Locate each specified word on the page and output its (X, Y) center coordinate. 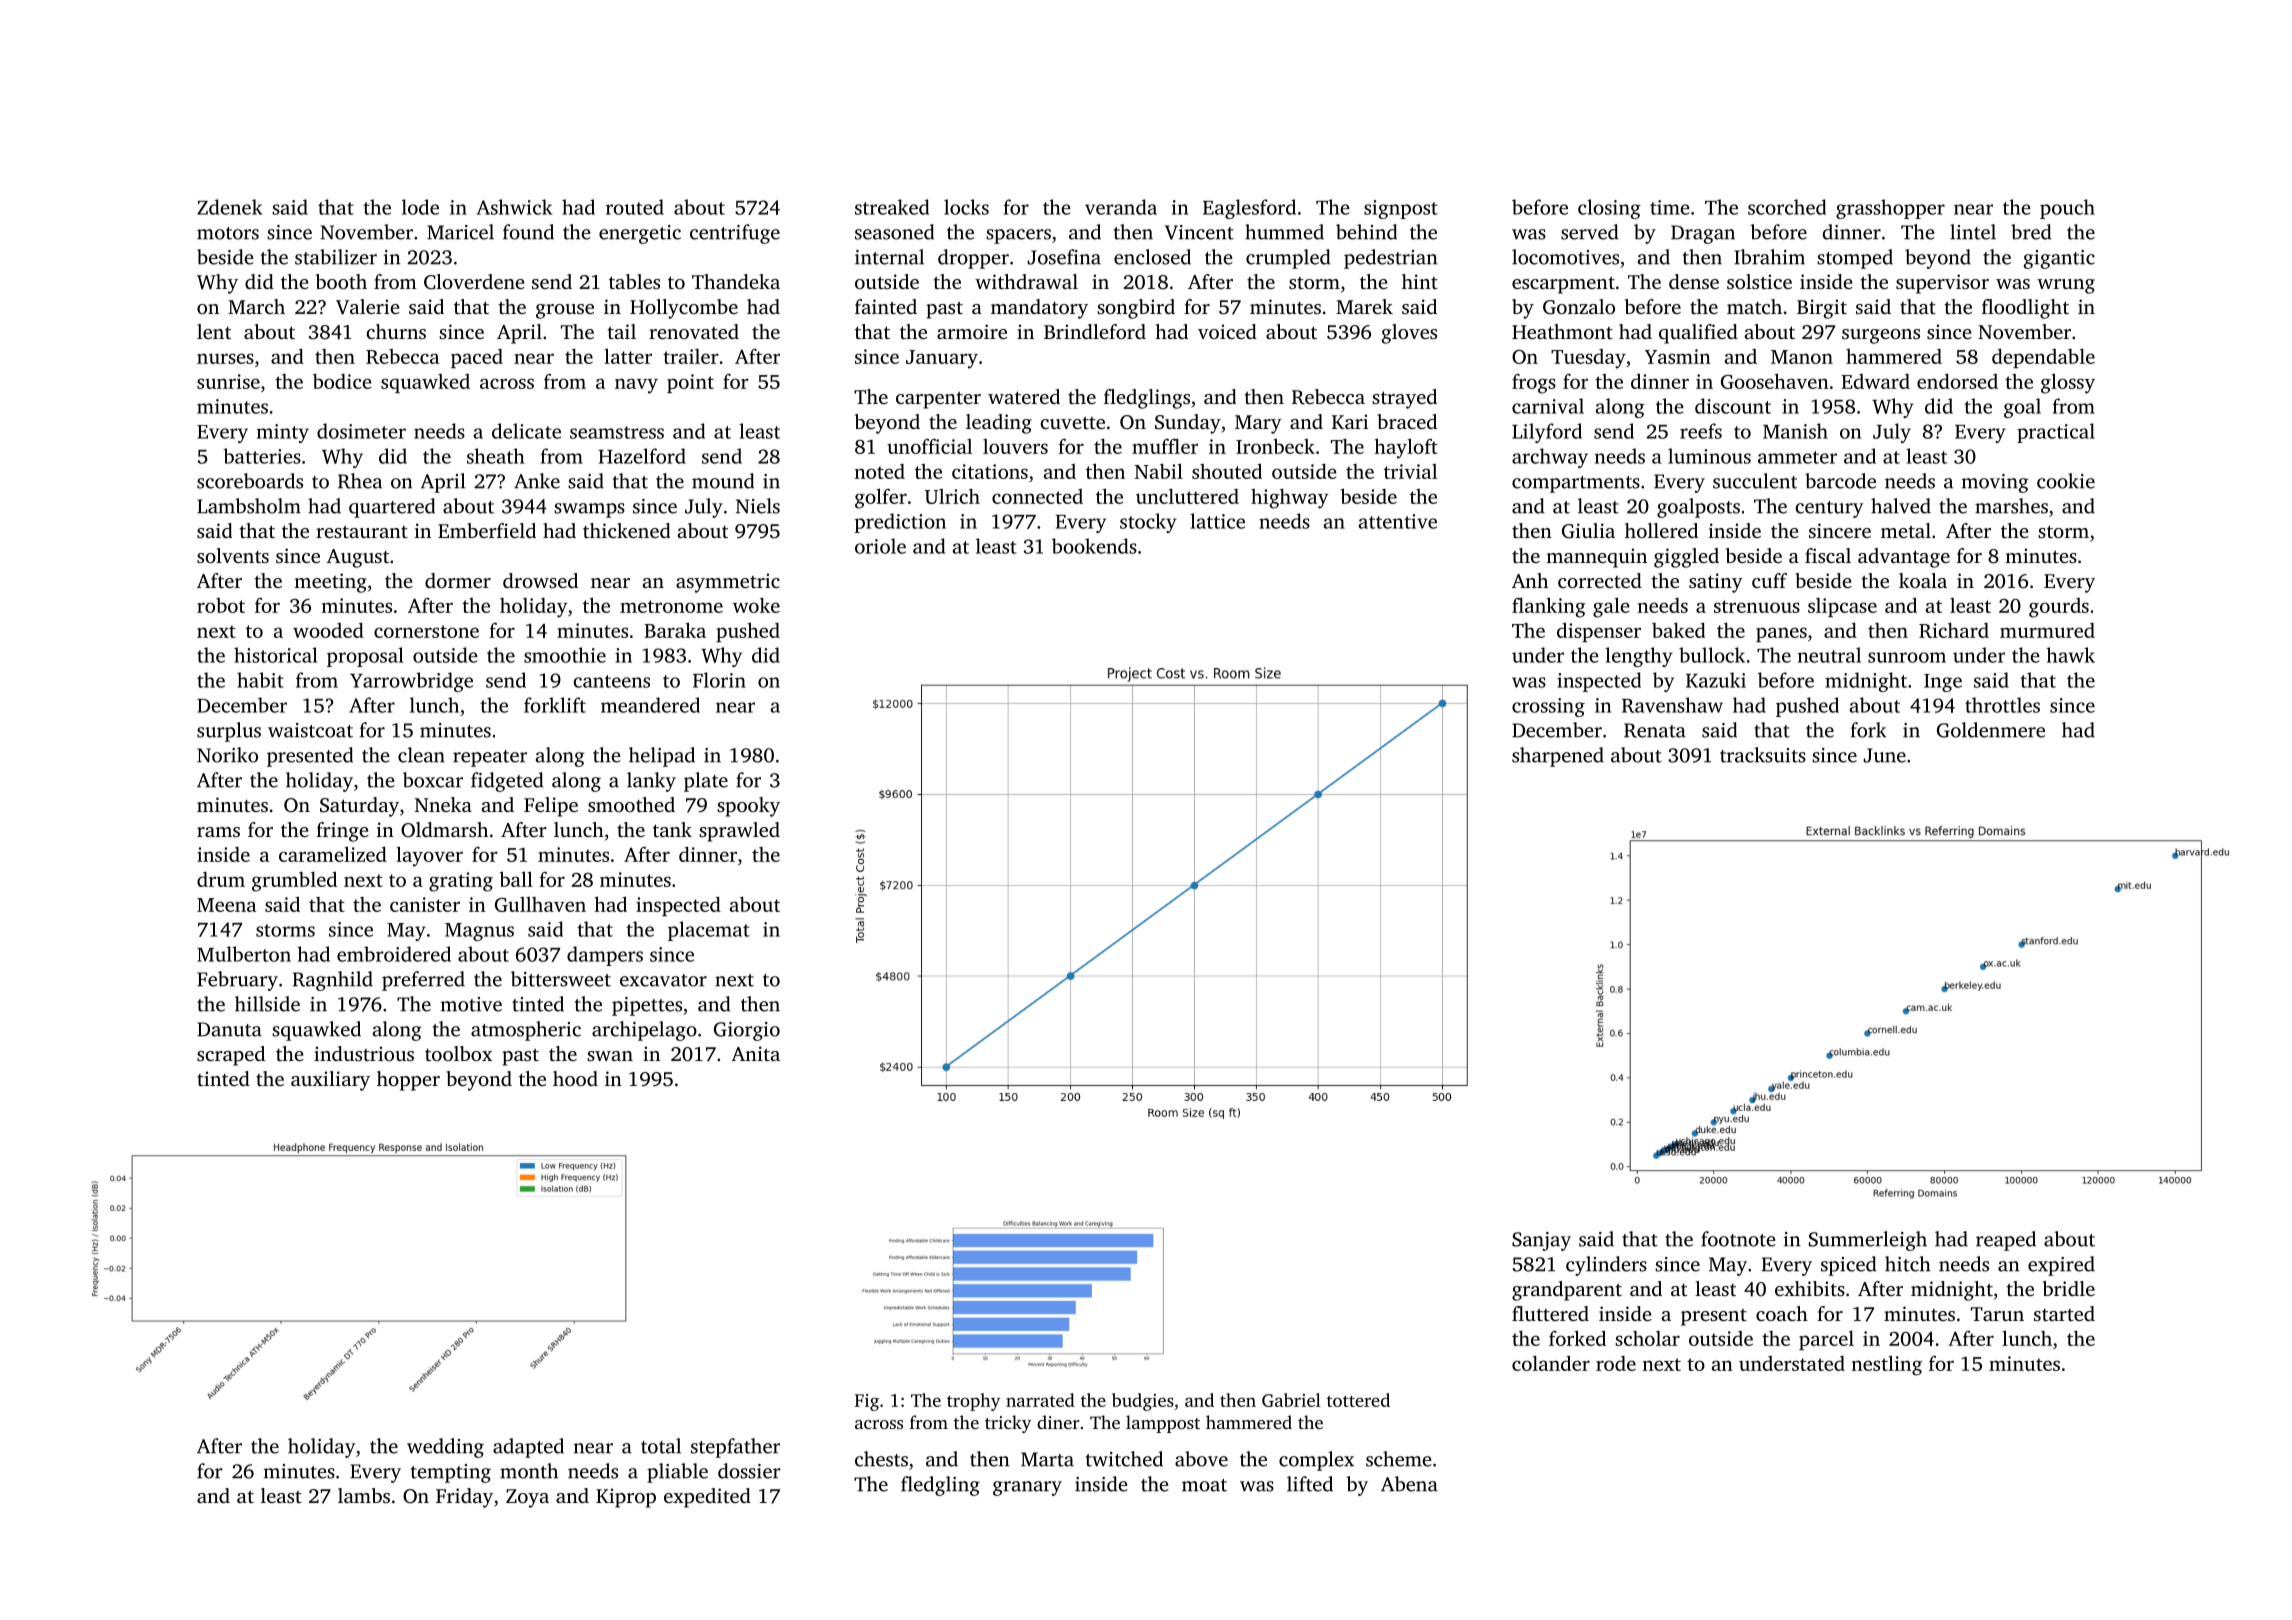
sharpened (1558, 757)
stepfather (735, 1448)
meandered (650, 705)
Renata (1655, 730)
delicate (526, 431)
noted (879, 471)
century (1829, 509)
